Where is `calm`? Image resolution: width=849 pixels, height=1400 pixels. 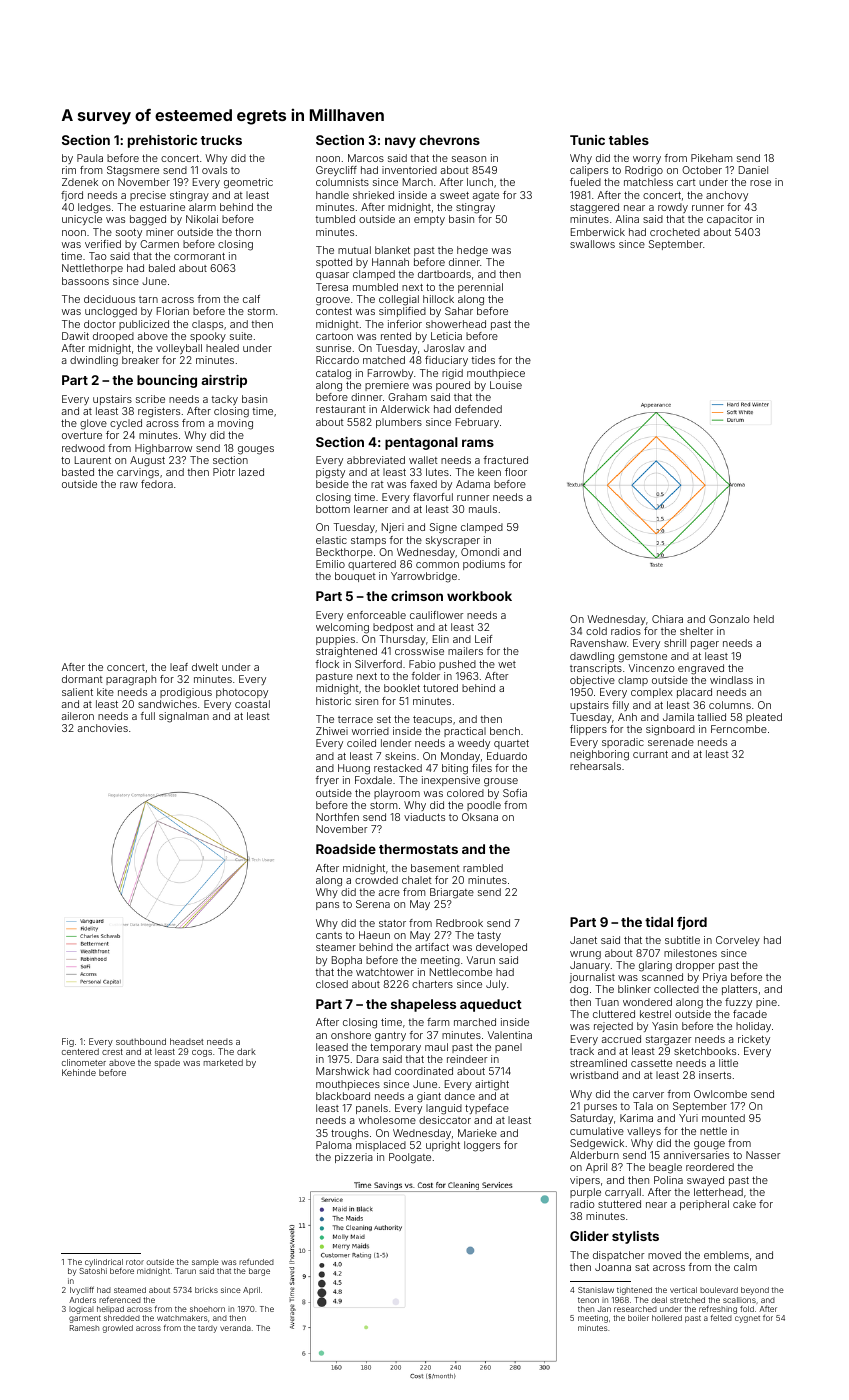 calm is located at coordinates (745, 1267).
